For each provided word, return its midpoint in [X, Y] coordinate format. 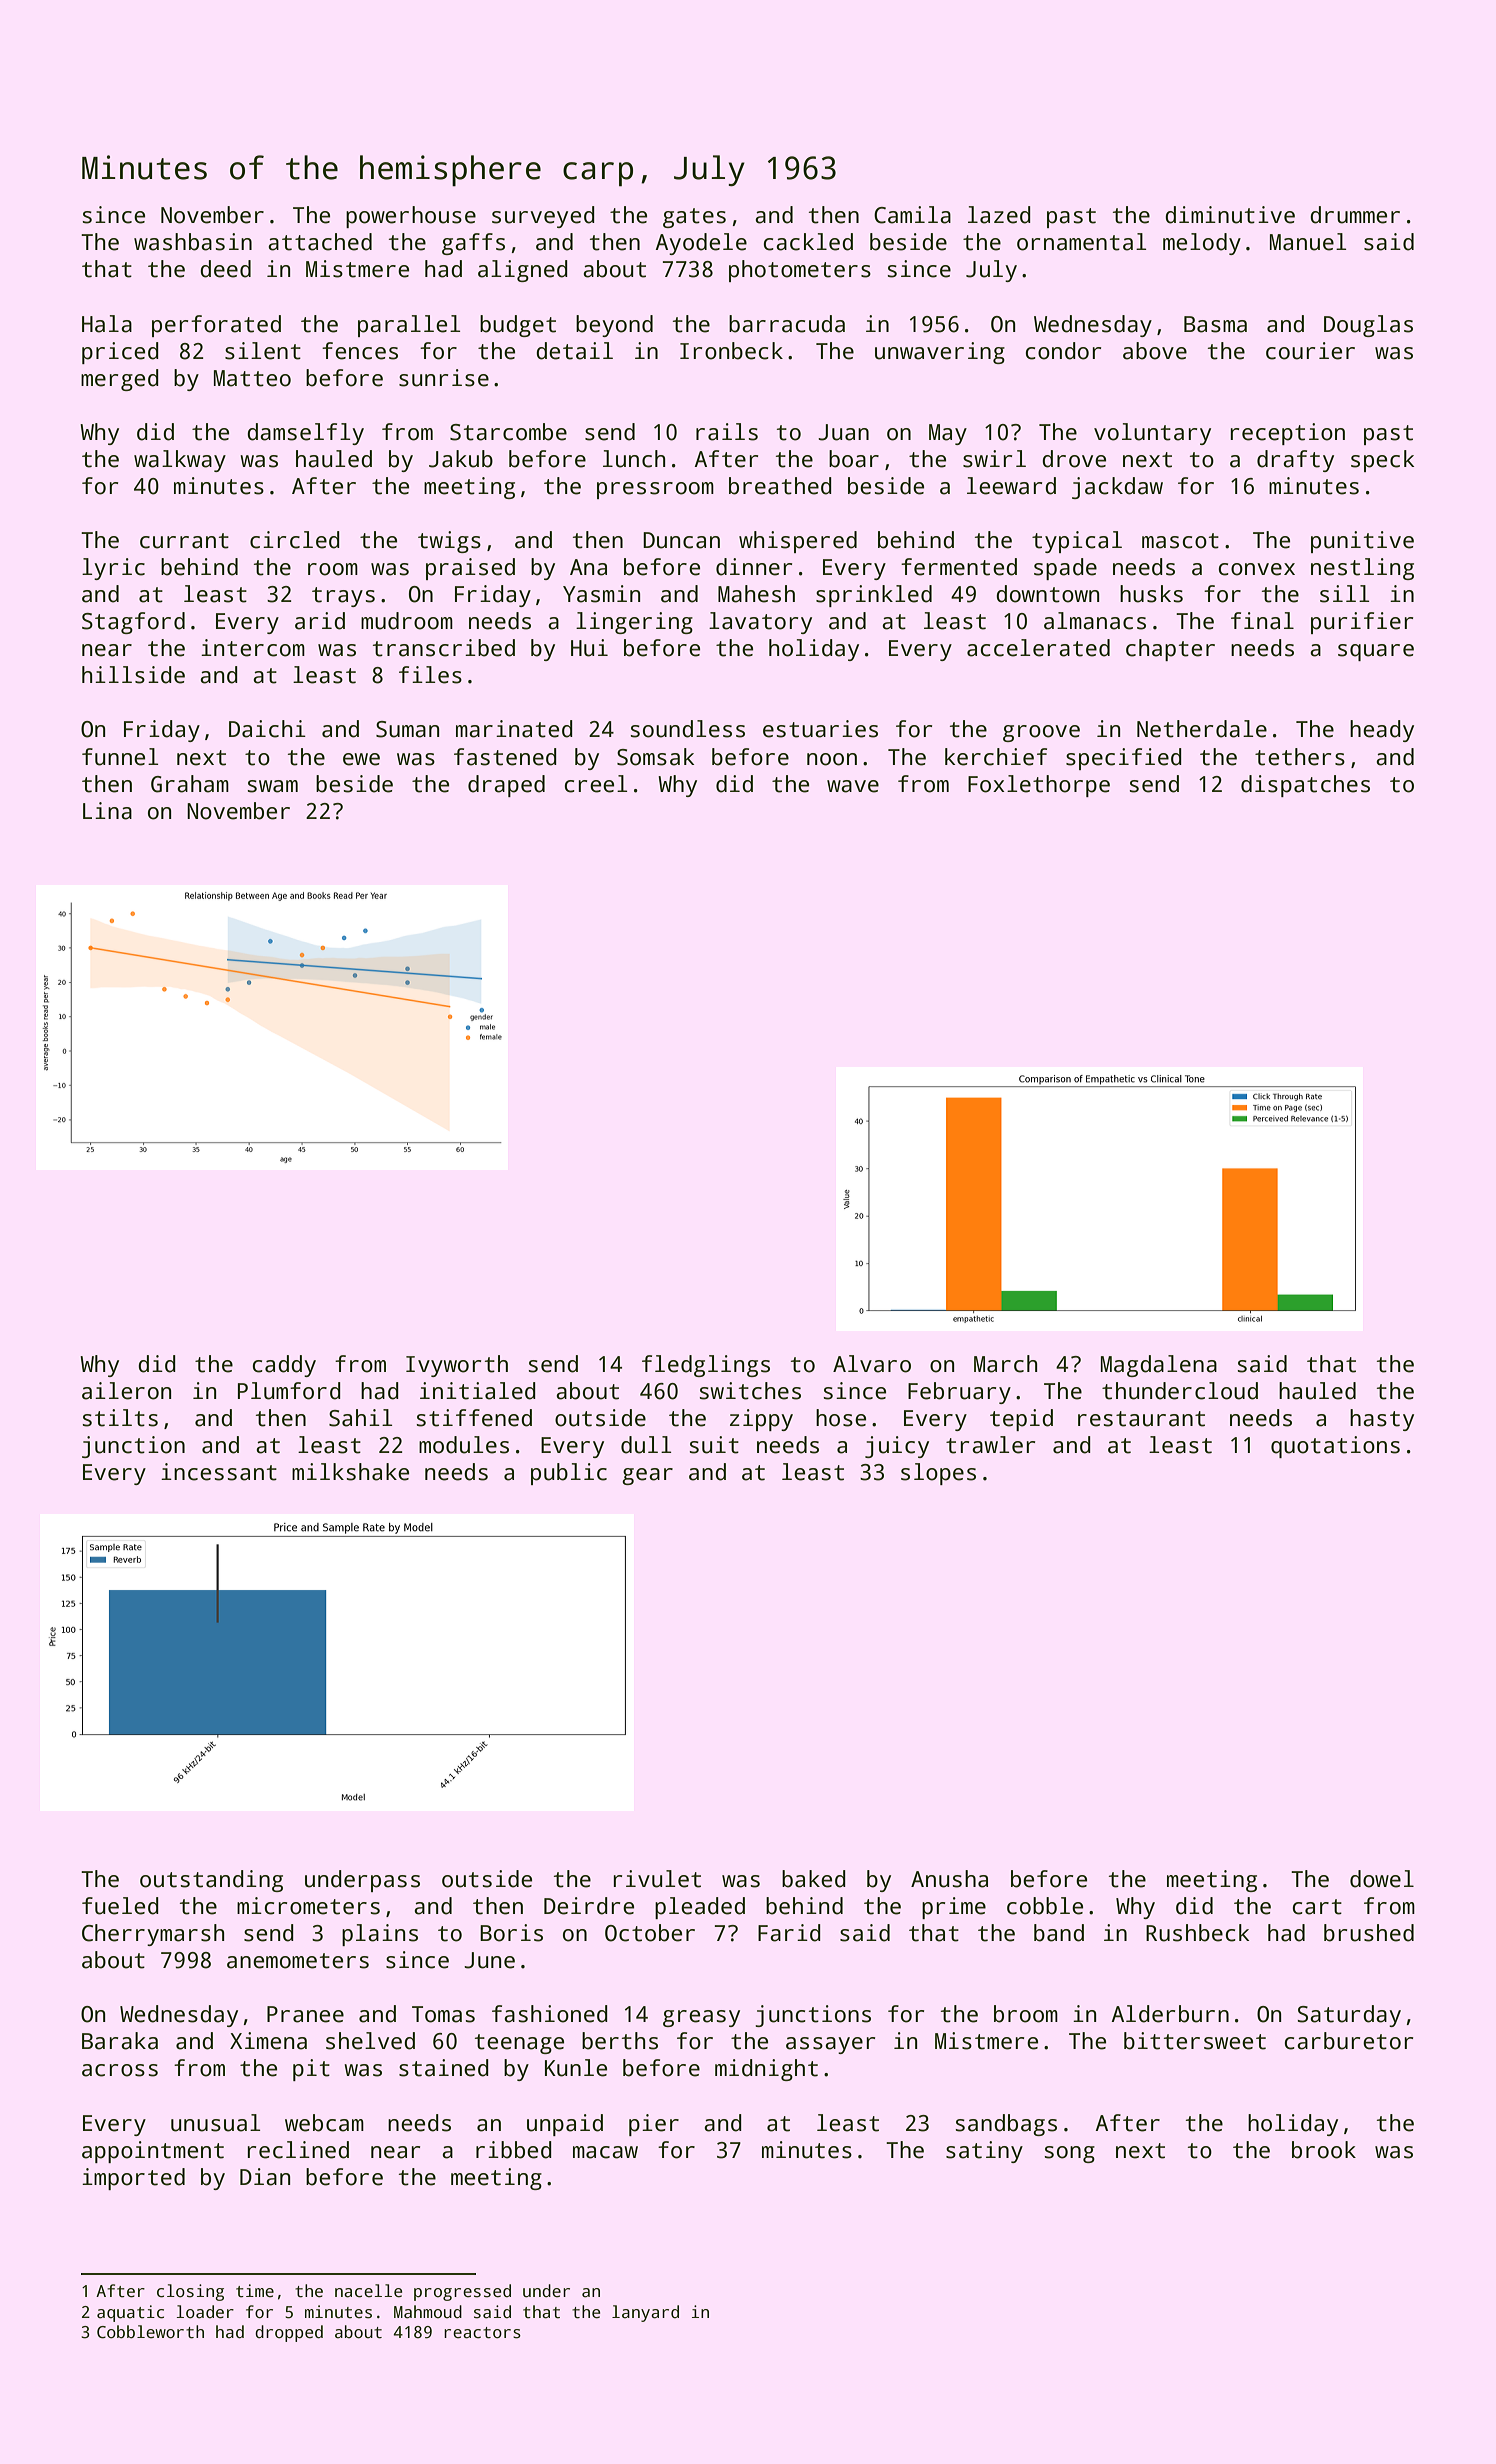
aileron [127, 1391]
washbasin [193, 242]
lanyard [645, 2313]
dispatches [1305, 786]
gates [694, 218]
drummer [1355, 215]
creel [595, 784]
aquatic [130, 2313]
